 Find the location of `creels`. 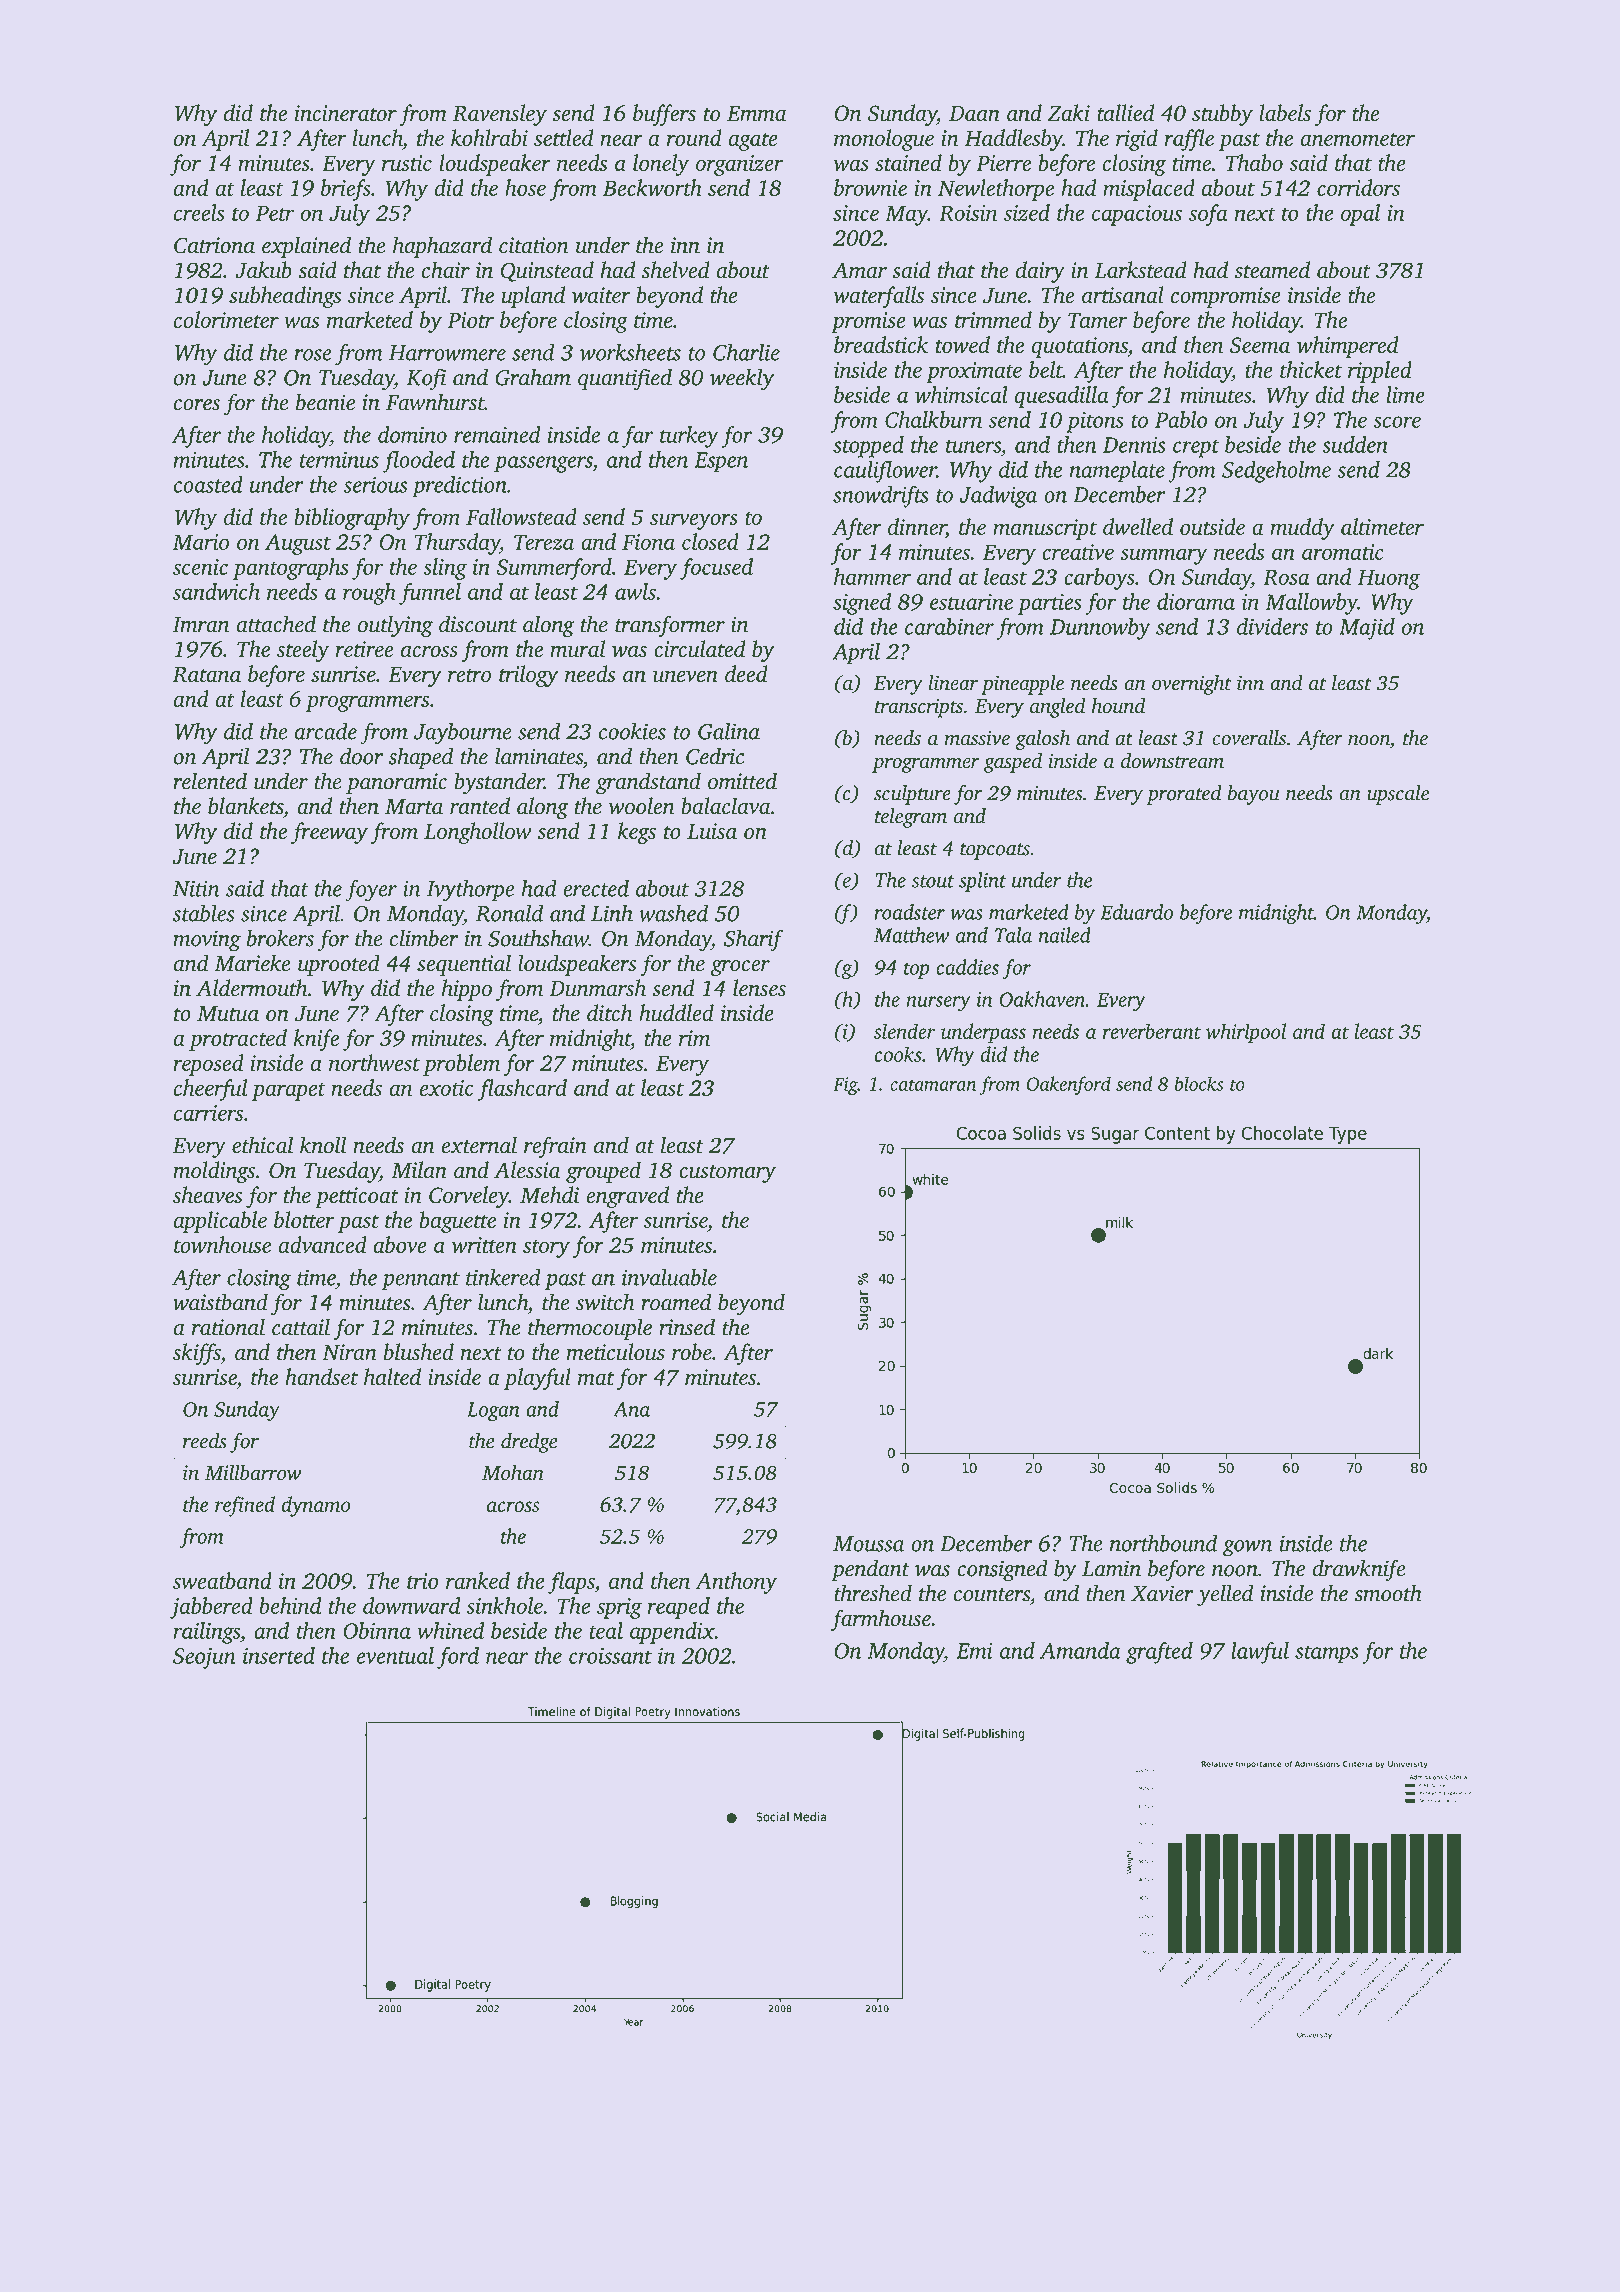

creels is located at coordinates (199, 212).
